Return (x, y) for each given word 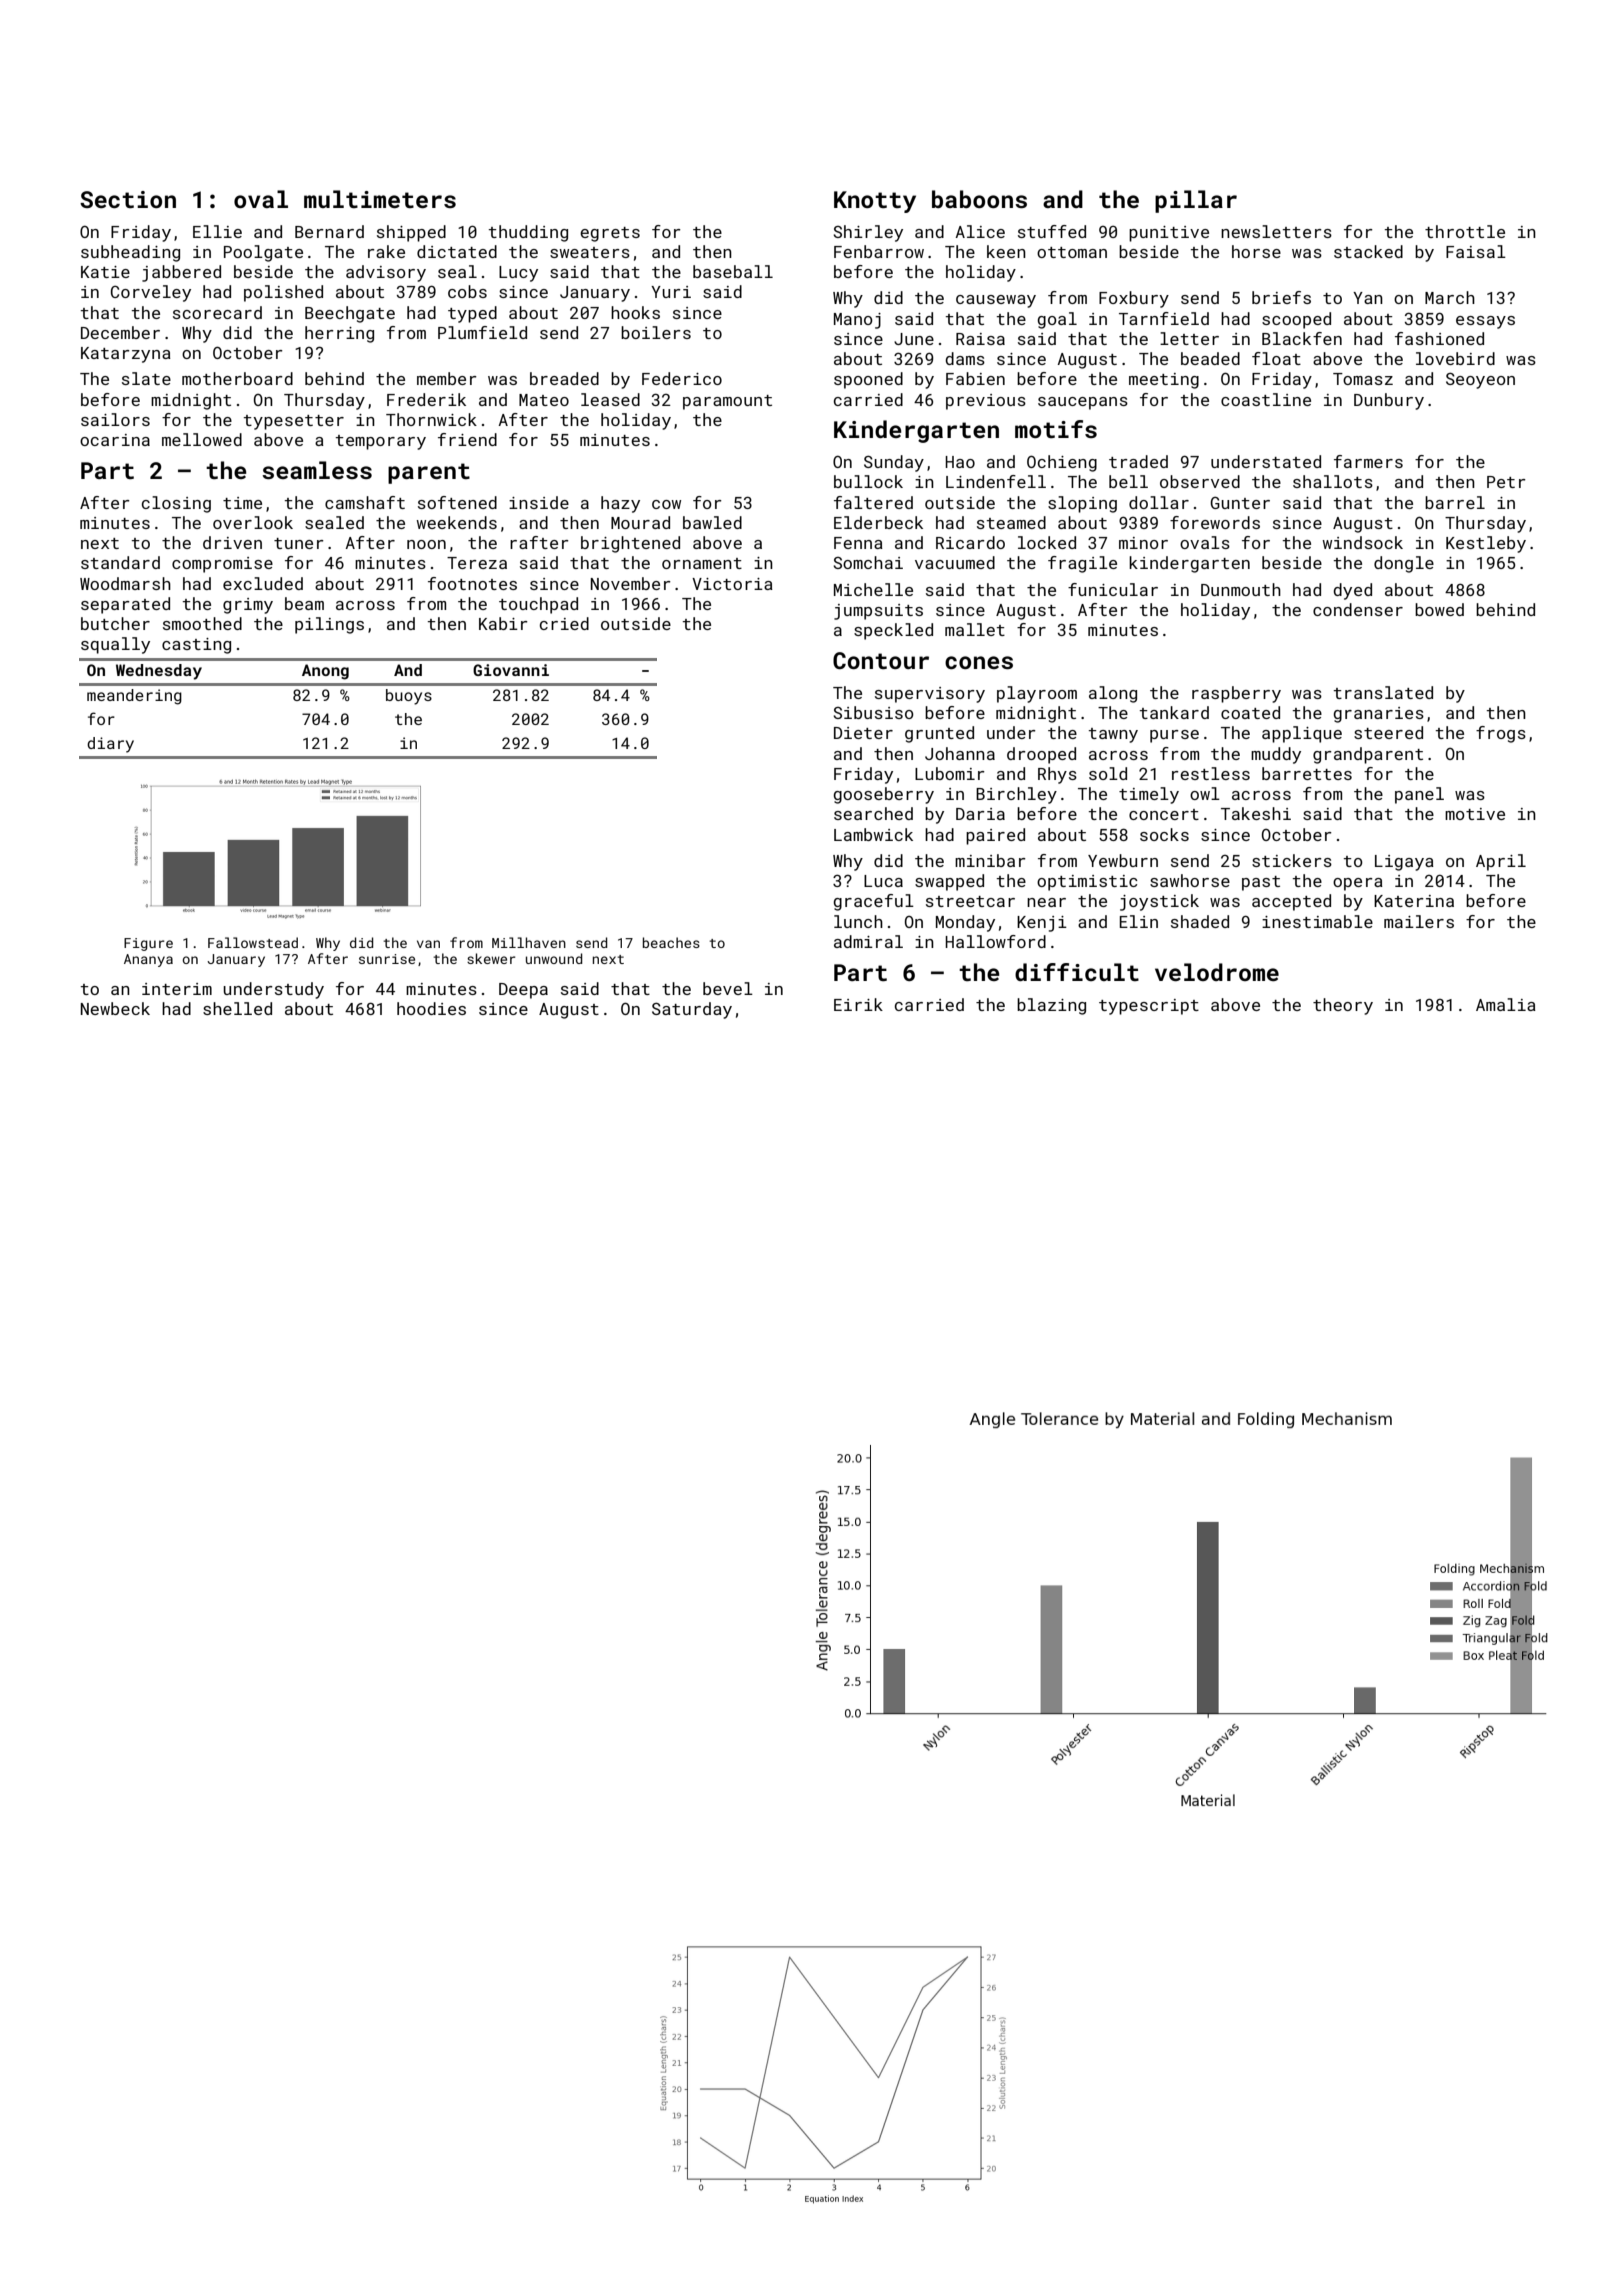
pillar (1196, 201)
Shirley (868, 233)
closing (176, 504)
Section (128, 199)
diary (110, 745)
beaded (1210, 358)
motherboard (237, 378)
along (1113, 694)
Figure (148, 944)
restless (1211, 773)
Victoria (732, 584)
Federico (682, 378)
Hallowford (996, 941)
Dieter (863, 733)
